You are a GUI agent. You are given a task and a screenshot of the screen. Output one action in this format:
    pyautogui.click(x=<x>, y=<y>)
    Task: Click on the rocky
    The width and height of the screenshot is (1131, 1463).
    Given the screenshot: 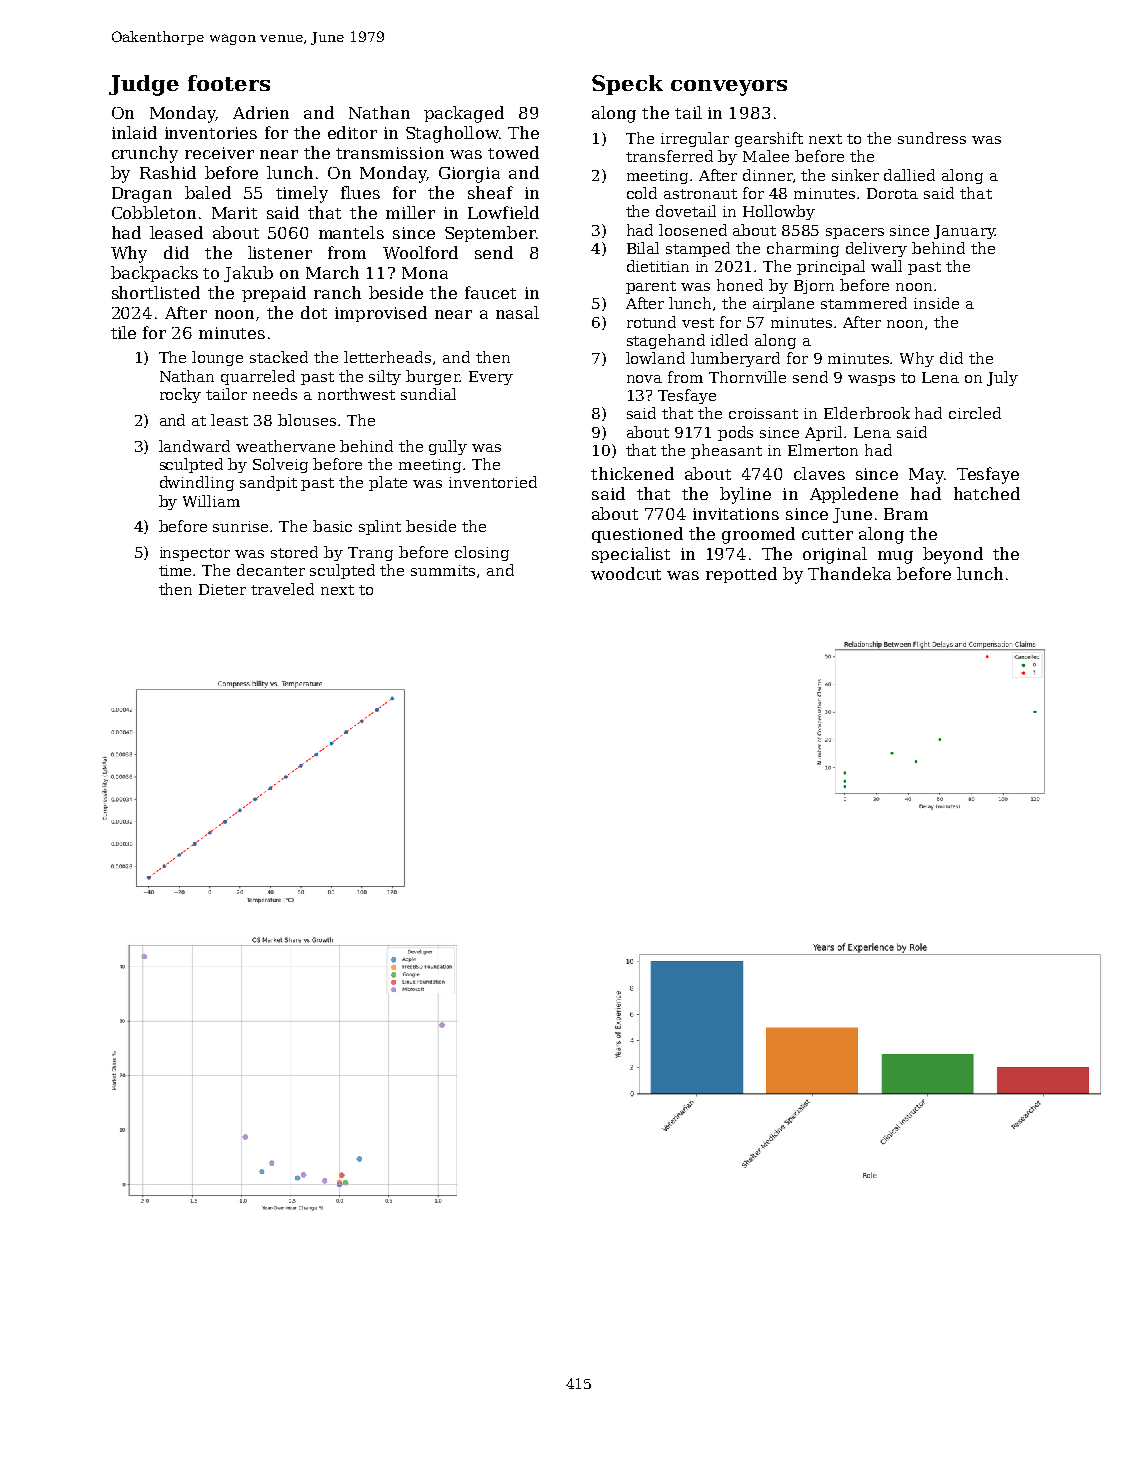 What is the action you would take?
    pyautogui.click(x=180, y=395)
